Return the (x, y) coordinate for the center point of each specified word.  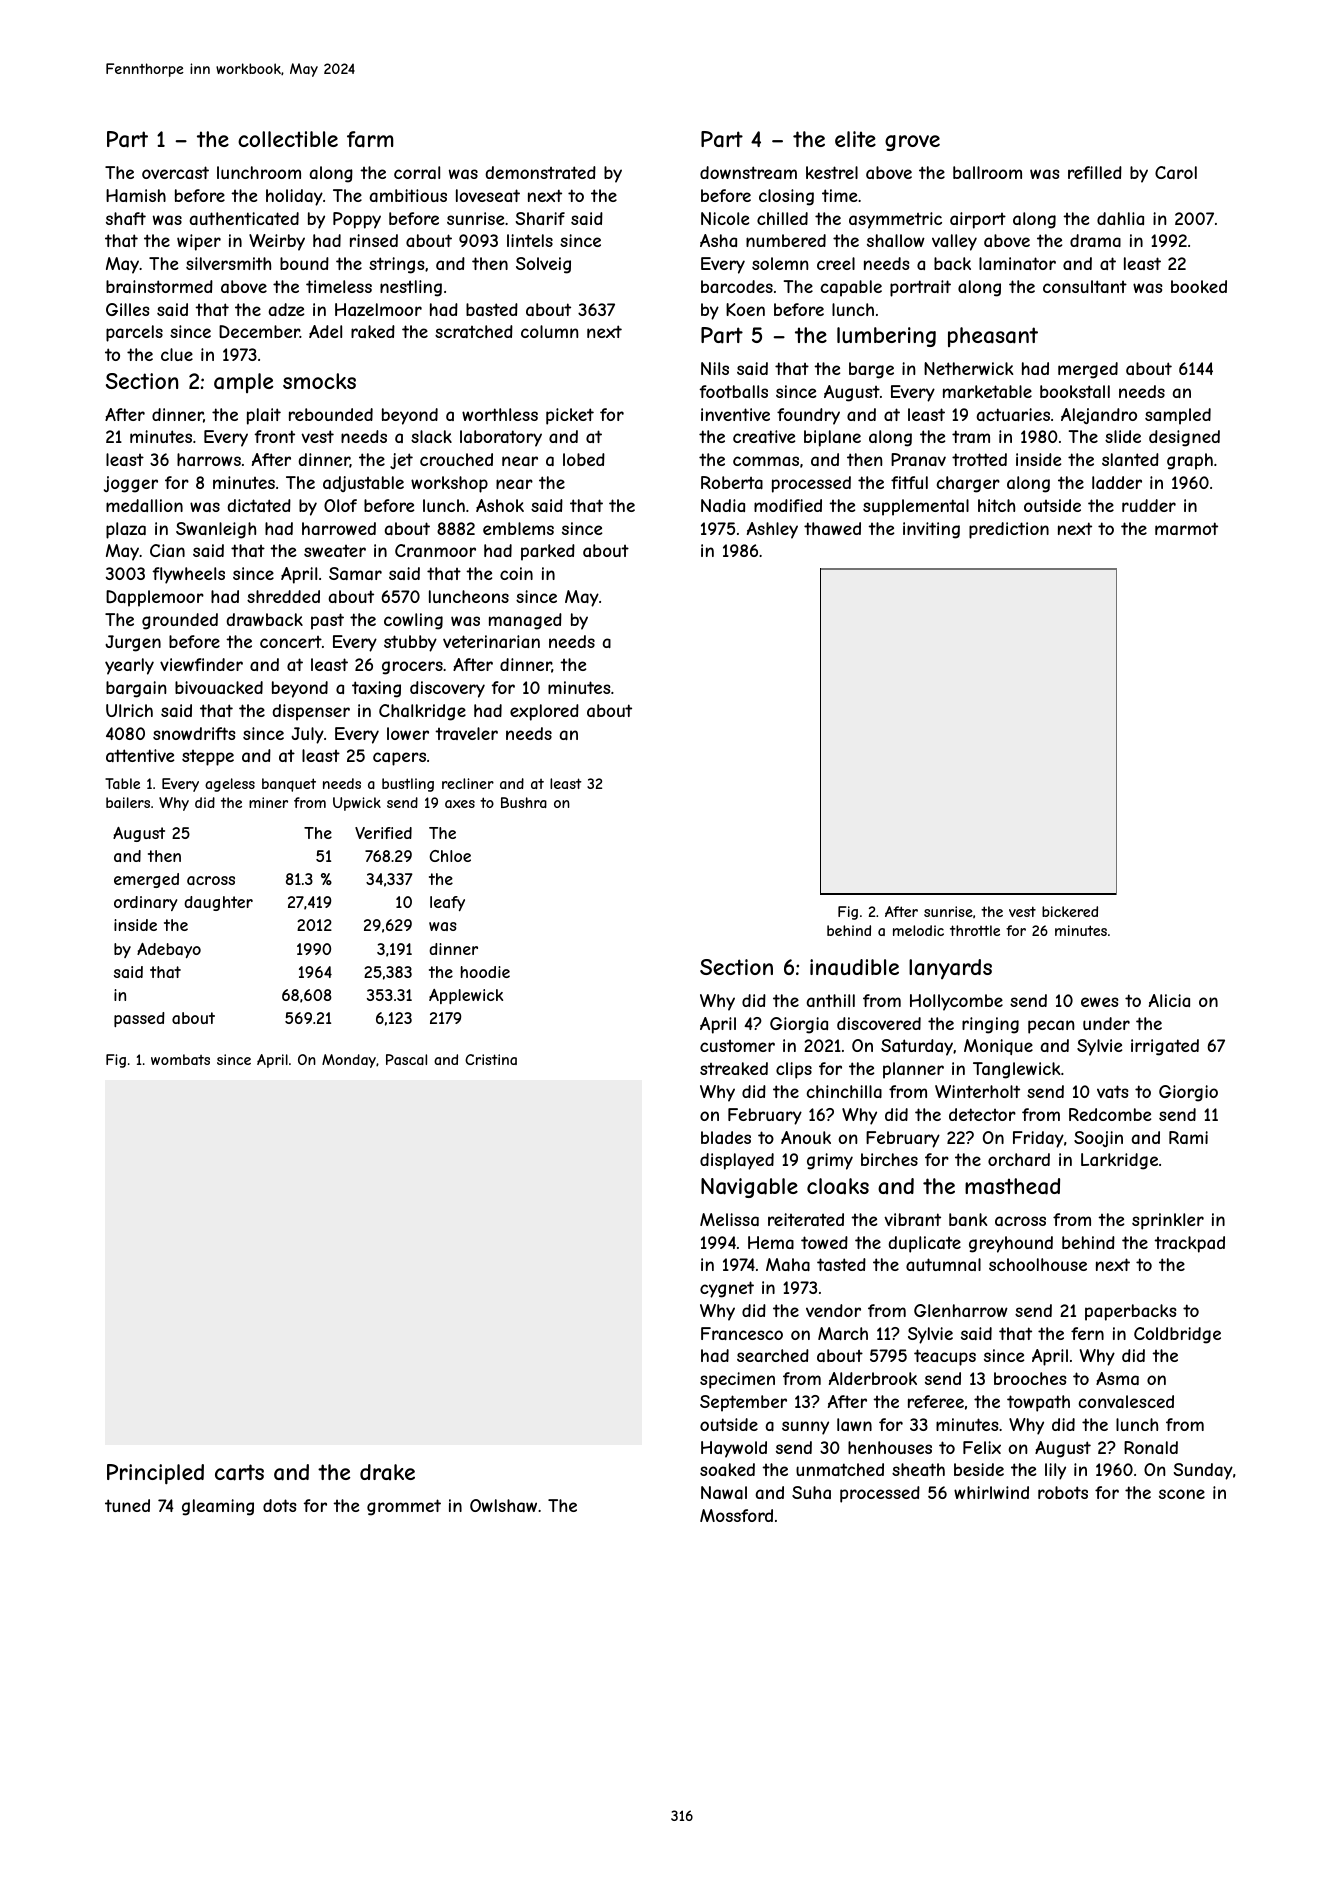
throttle (975, 930)
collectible (288, 139)
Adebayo (169, 950)
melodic (918, 930)
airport (978, 220)
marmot (1186, 528)
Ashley (772, 530)
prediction (1009, 530)
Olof (340, 505)
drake (387, 1472)
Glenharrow (961, 1310)
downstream (748, 172)
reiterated (806, 1219)
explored (544, 712)
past (327, 621)
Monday (349, 1061)
